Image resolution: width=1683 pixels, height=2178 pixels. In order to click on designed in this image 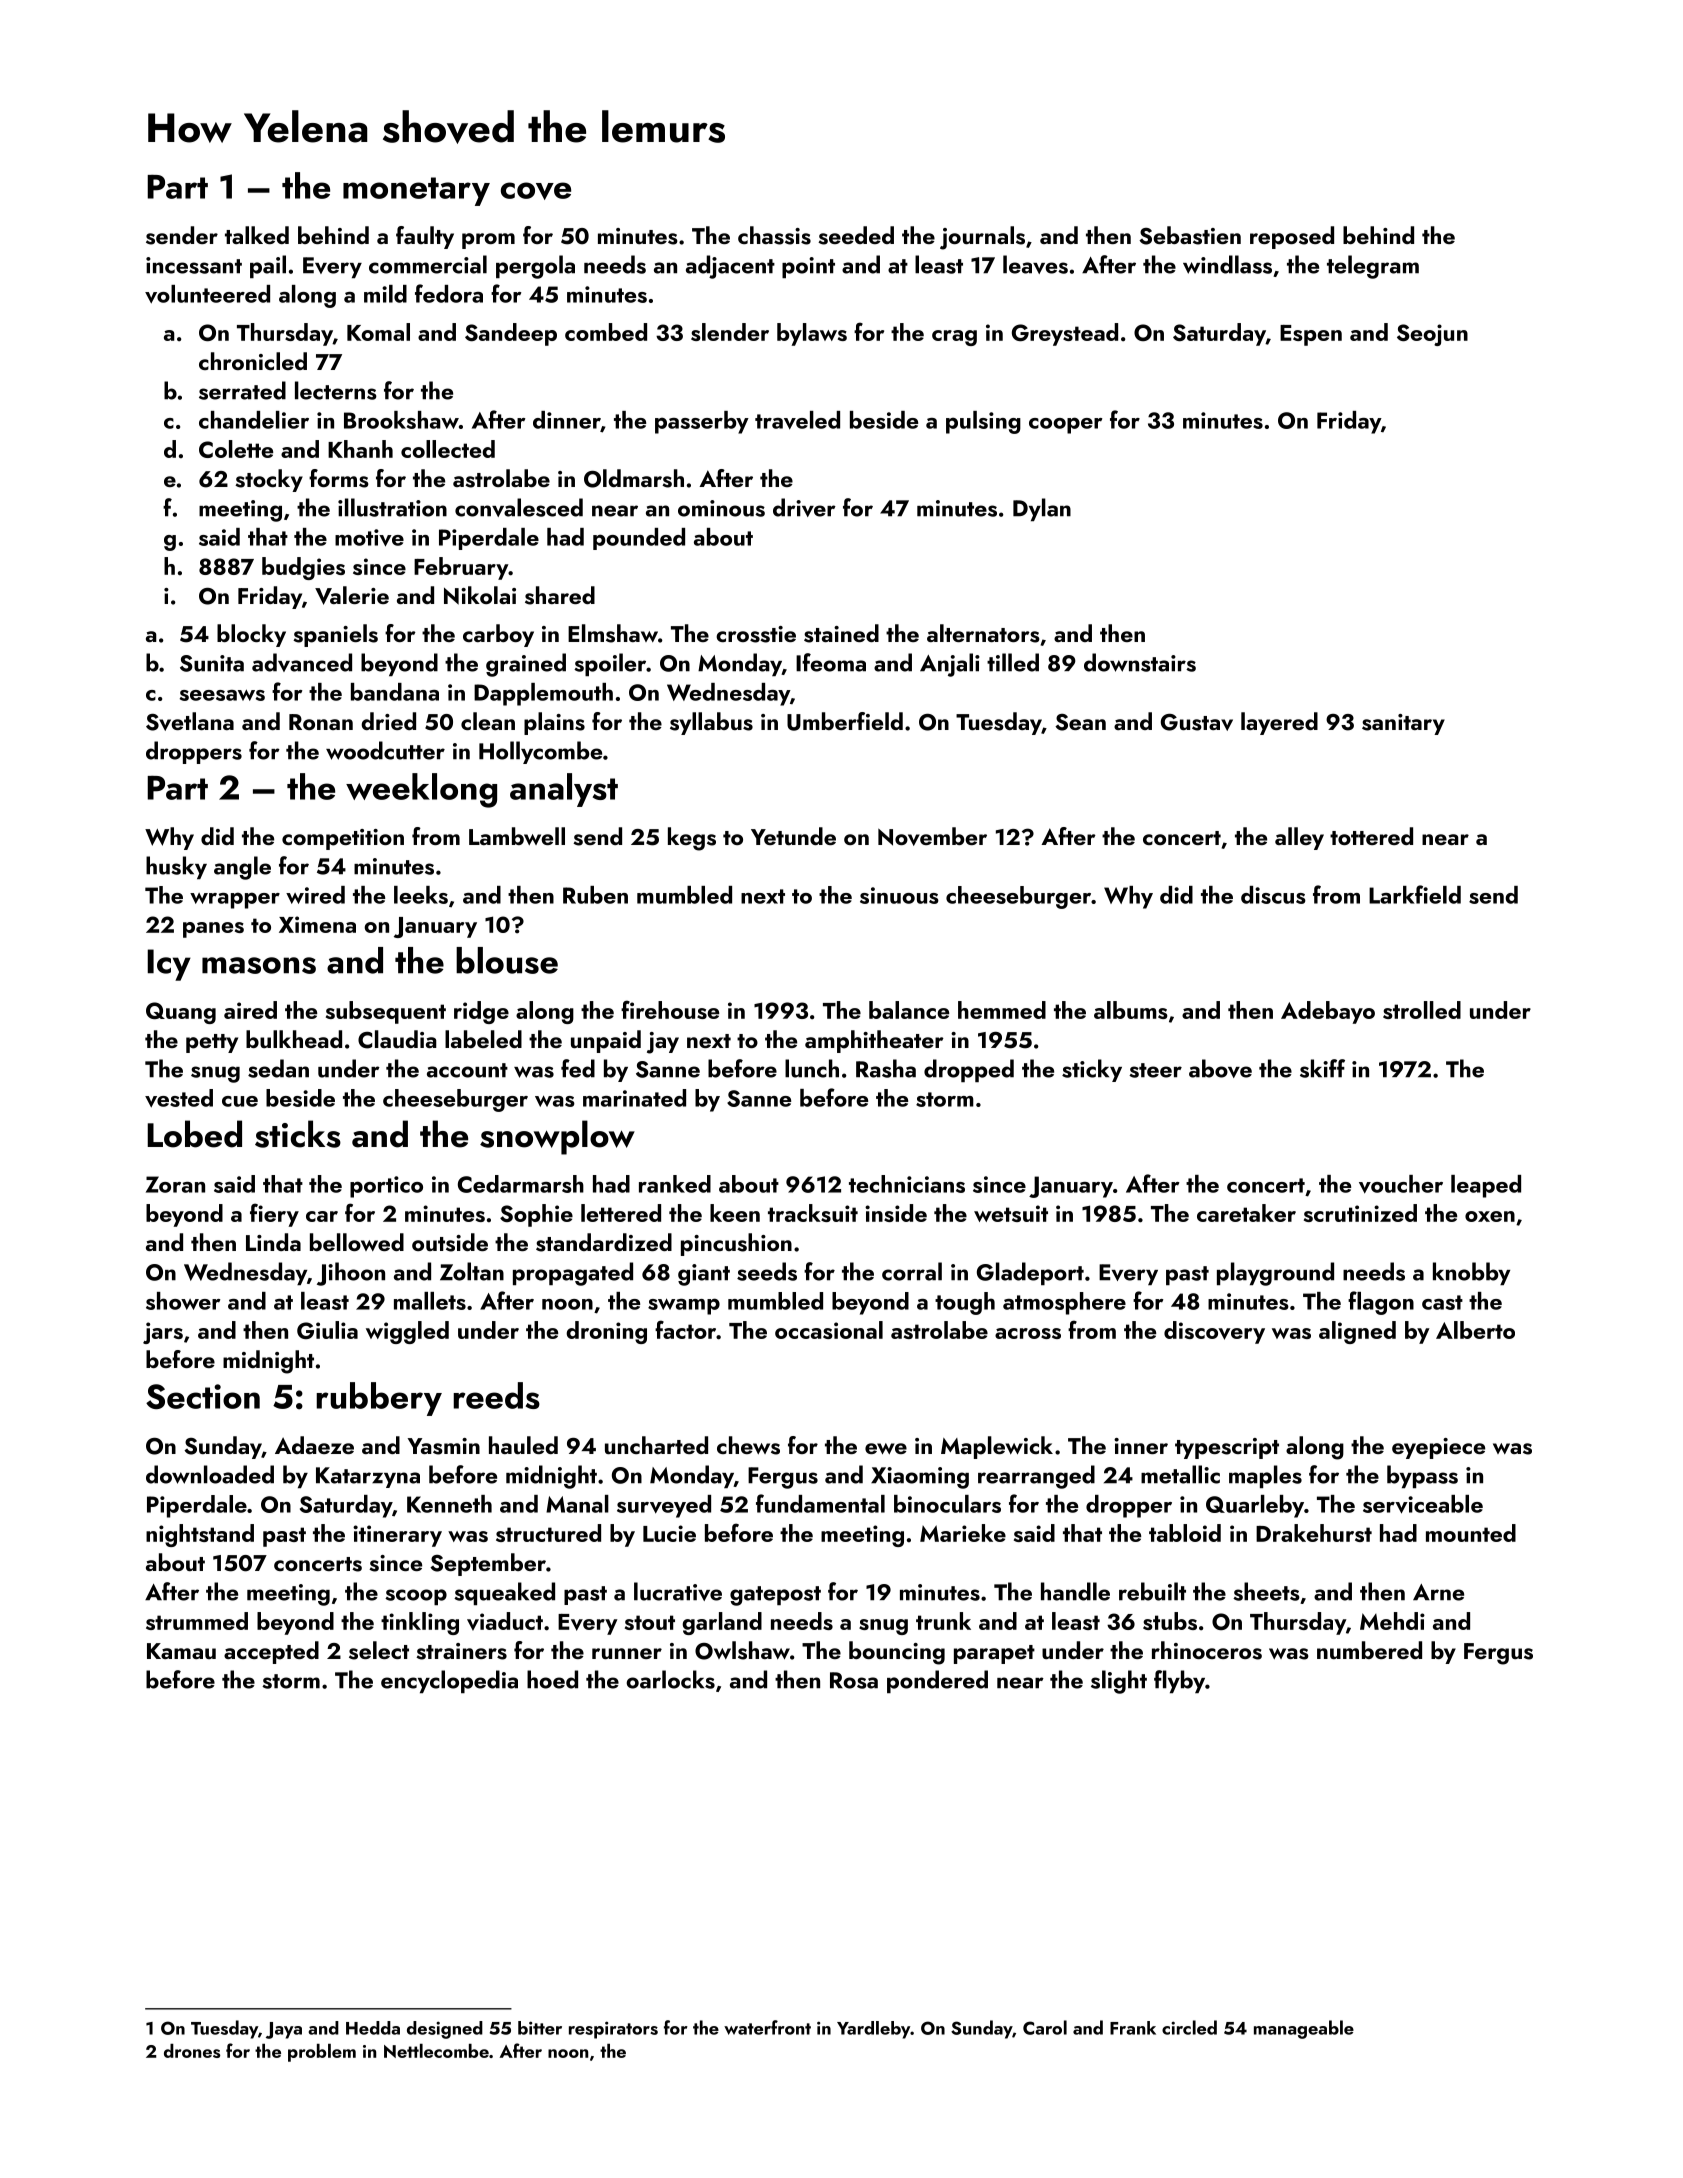, I will do `click(445, 2030)`.
